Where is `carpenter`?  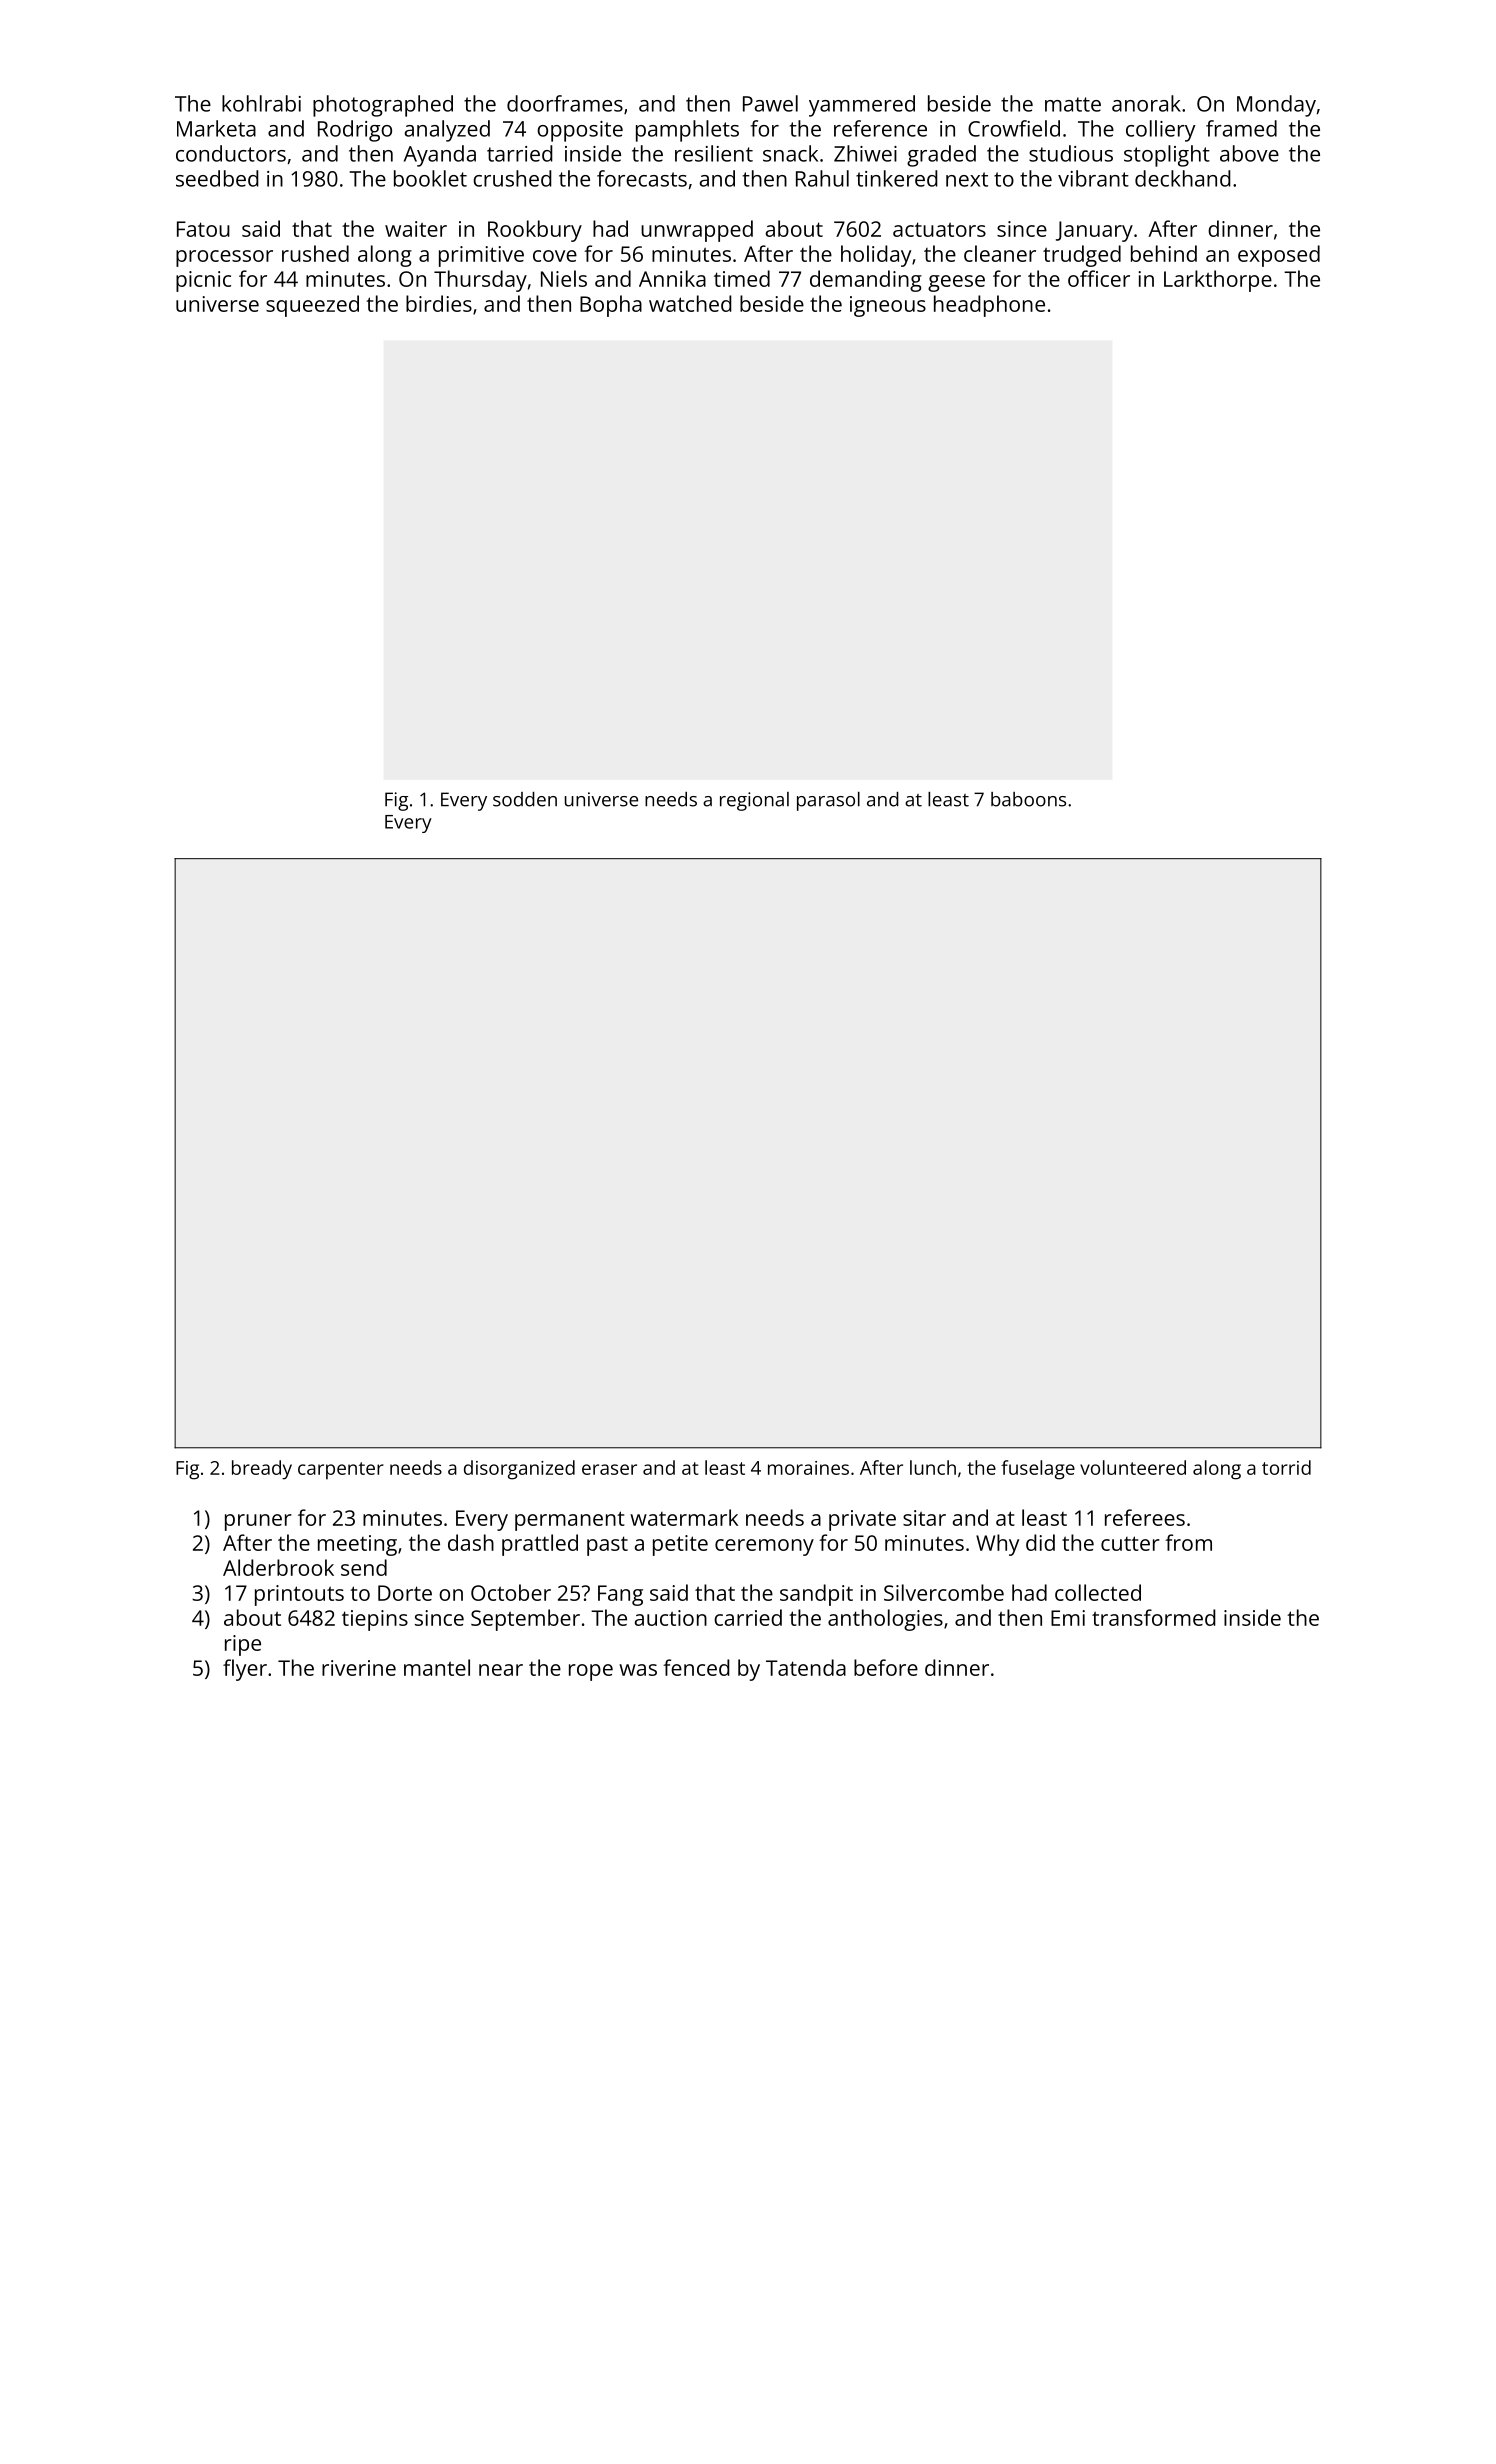 carpenter is located at coordinates (341, 1471).
